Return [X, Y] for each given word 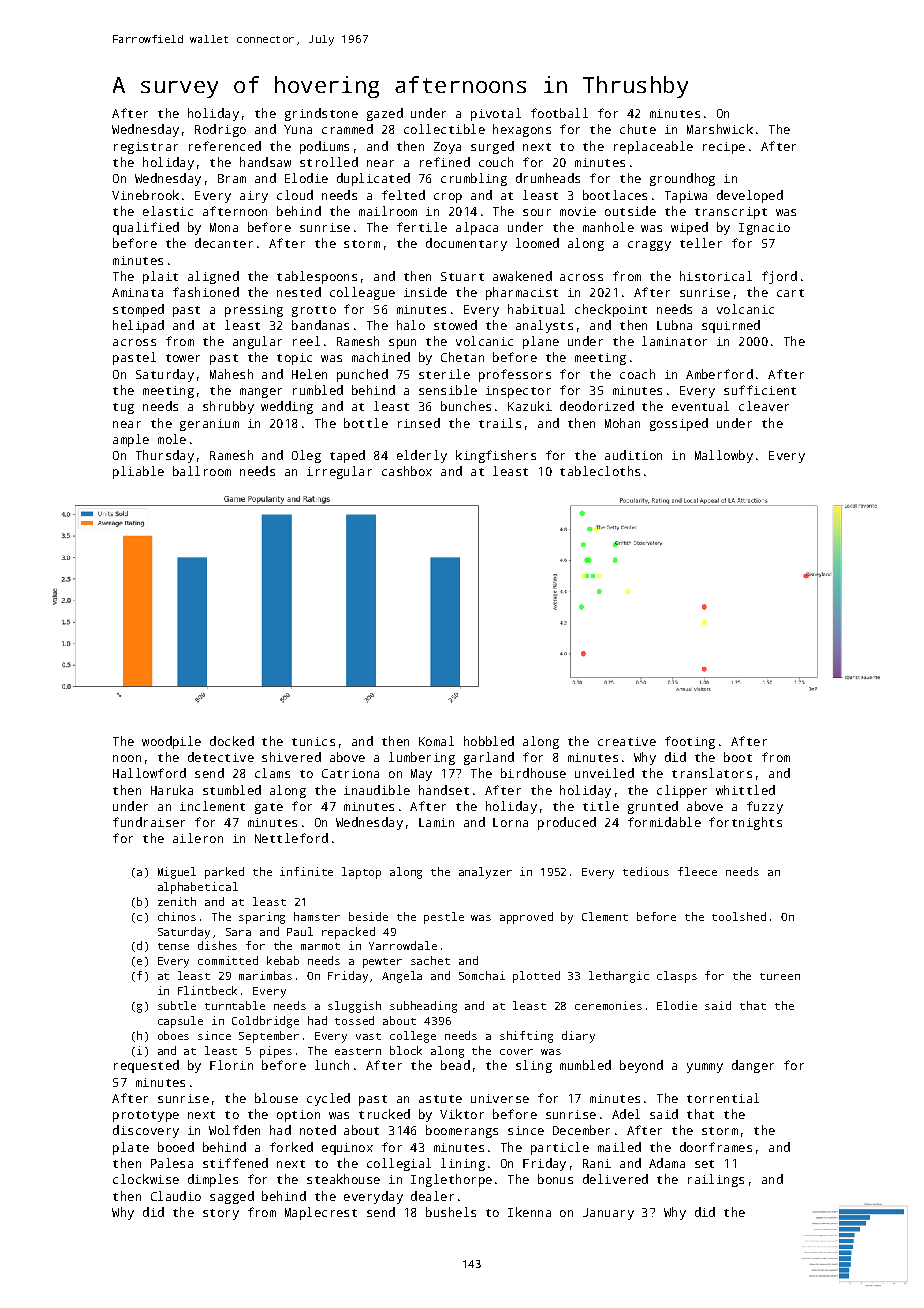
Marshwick [720, 129]
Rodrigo [220, 130]
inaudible [377, 790]
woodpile [171, 742]
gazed [385, 114]
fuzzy [765, 807]
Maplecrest [321, 1213]
